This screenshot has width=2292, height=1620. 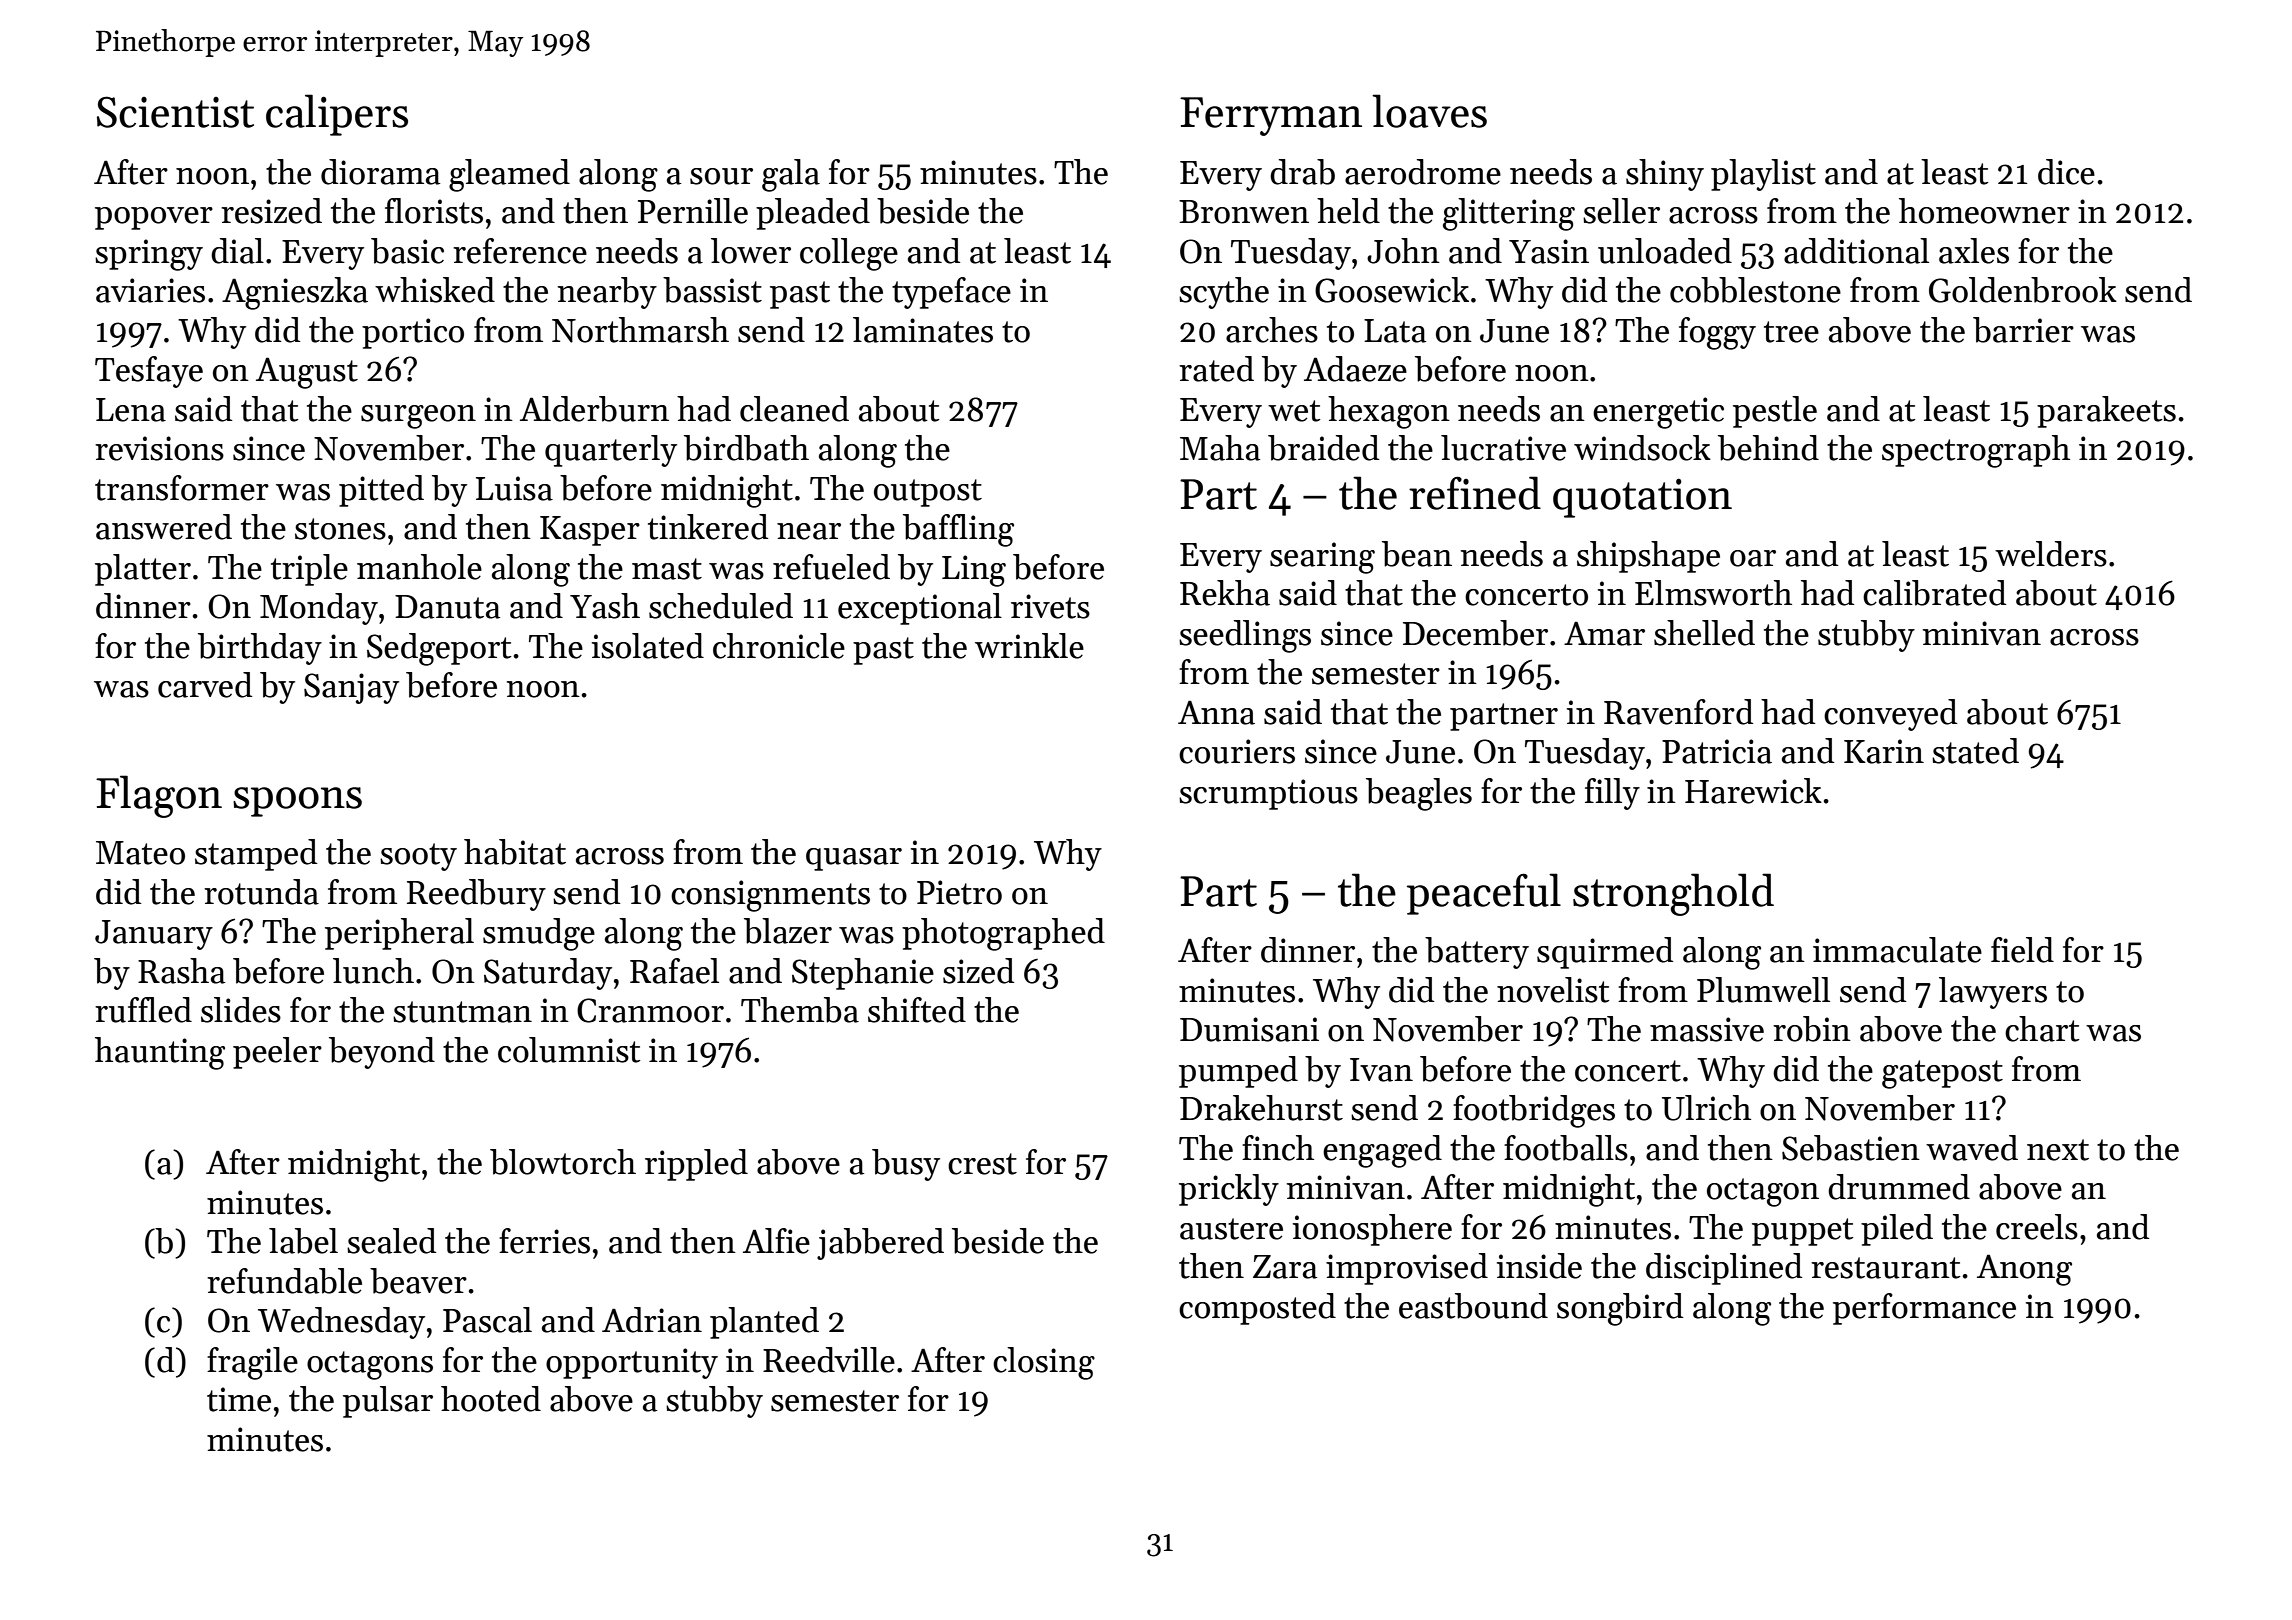 I want to click on manhole, so click(x=419, y=567).
